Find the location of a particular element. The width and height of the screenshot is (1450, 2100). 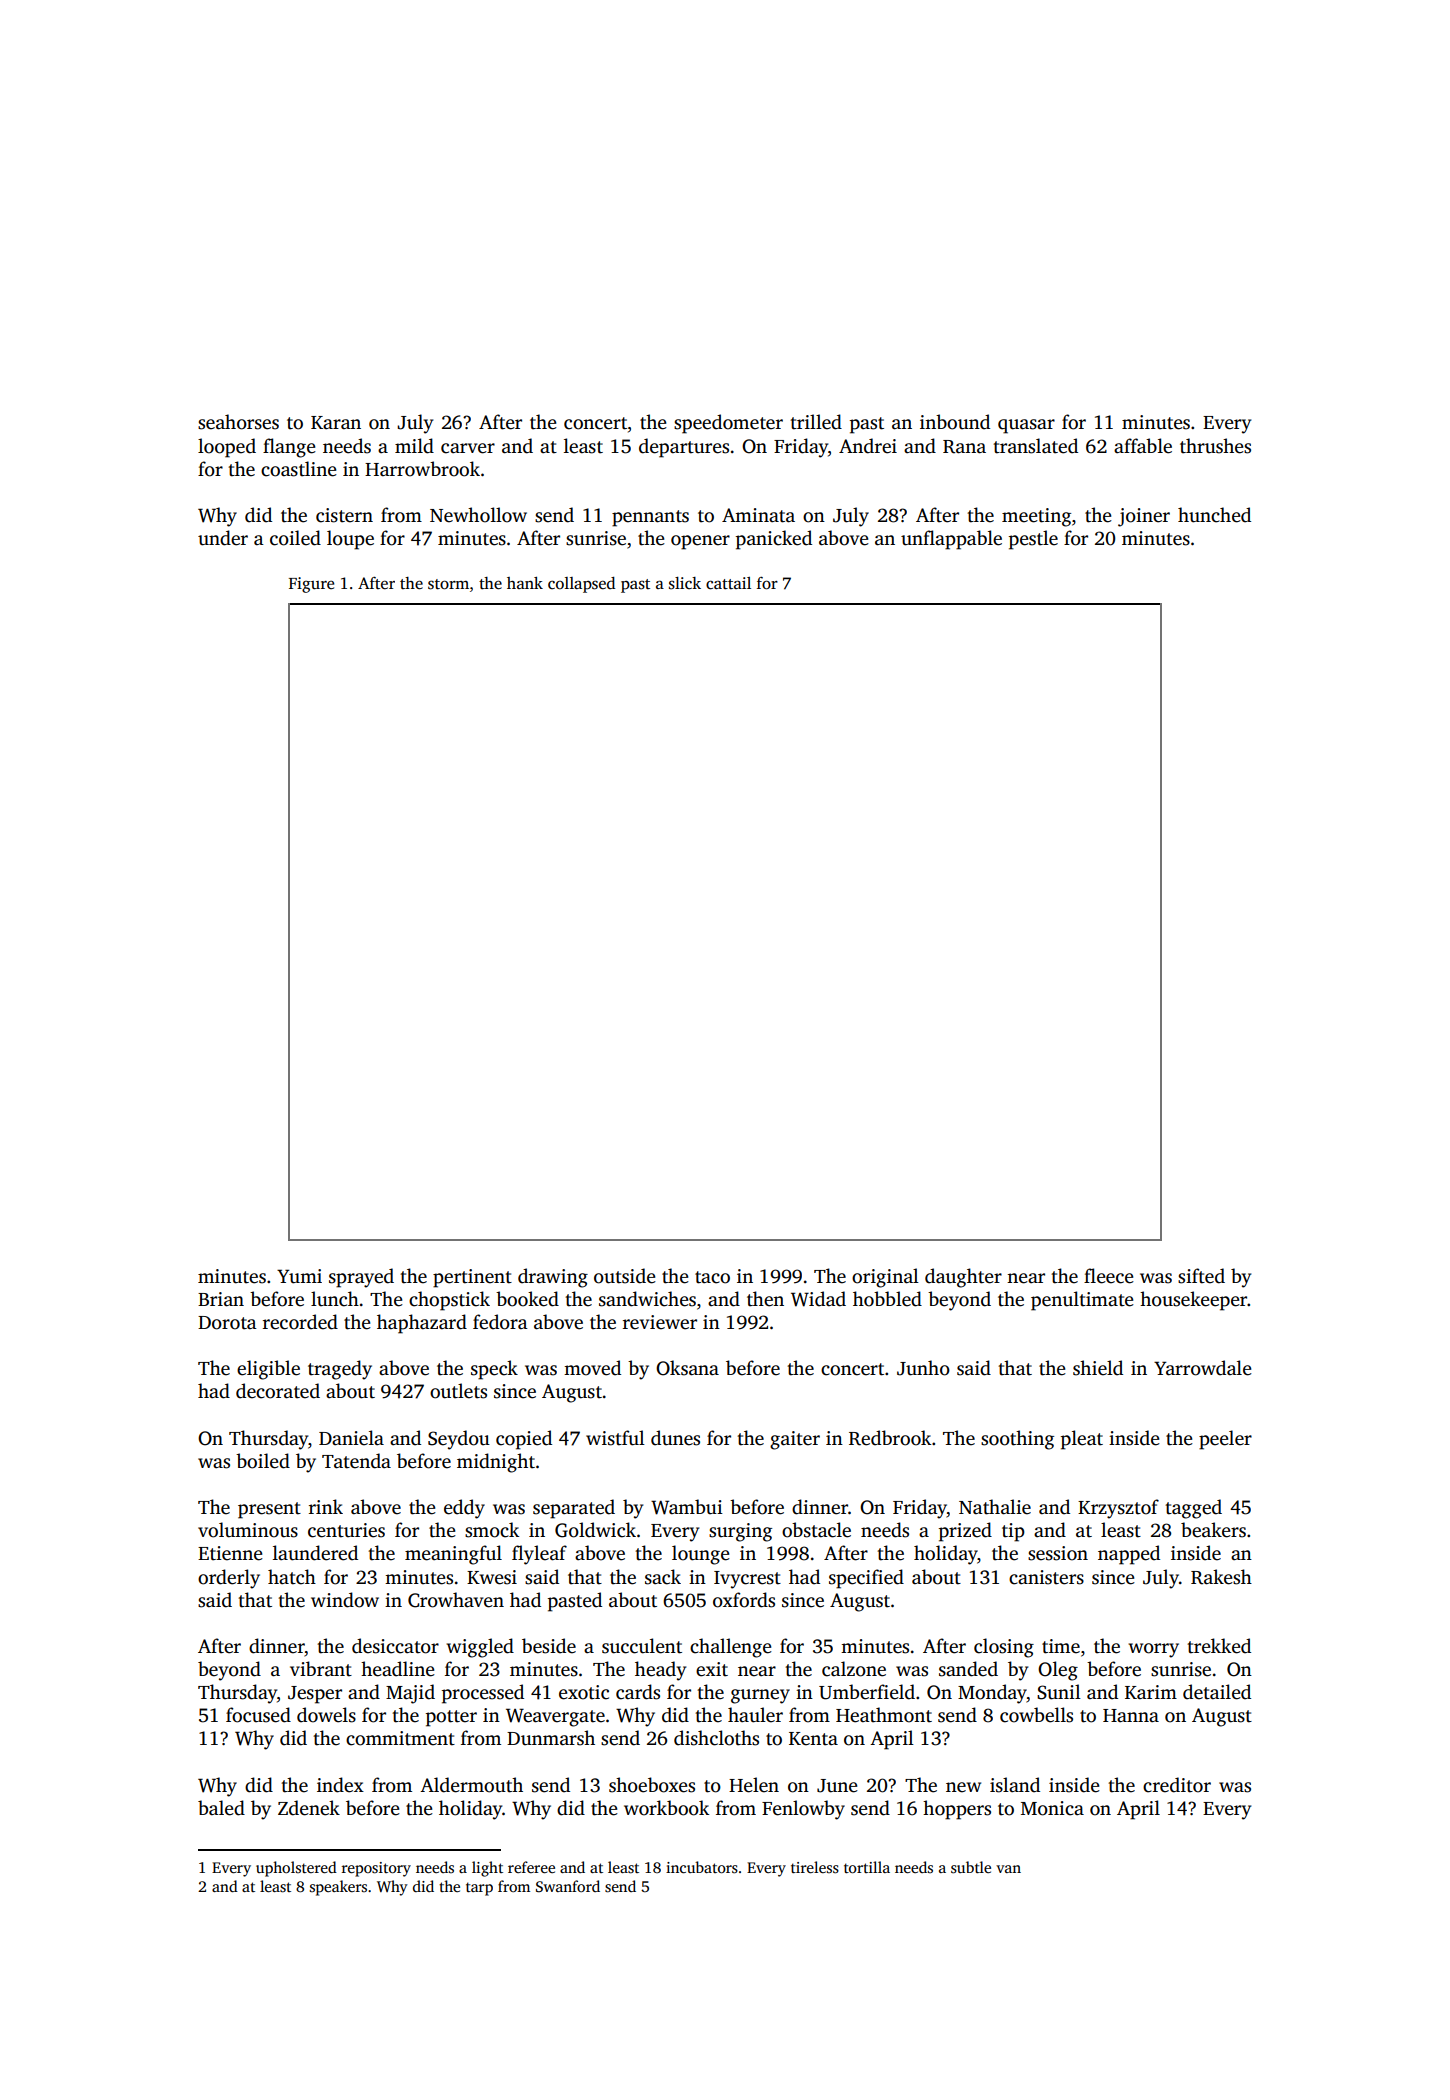

calzone is located at coordinates (854, 1669).
